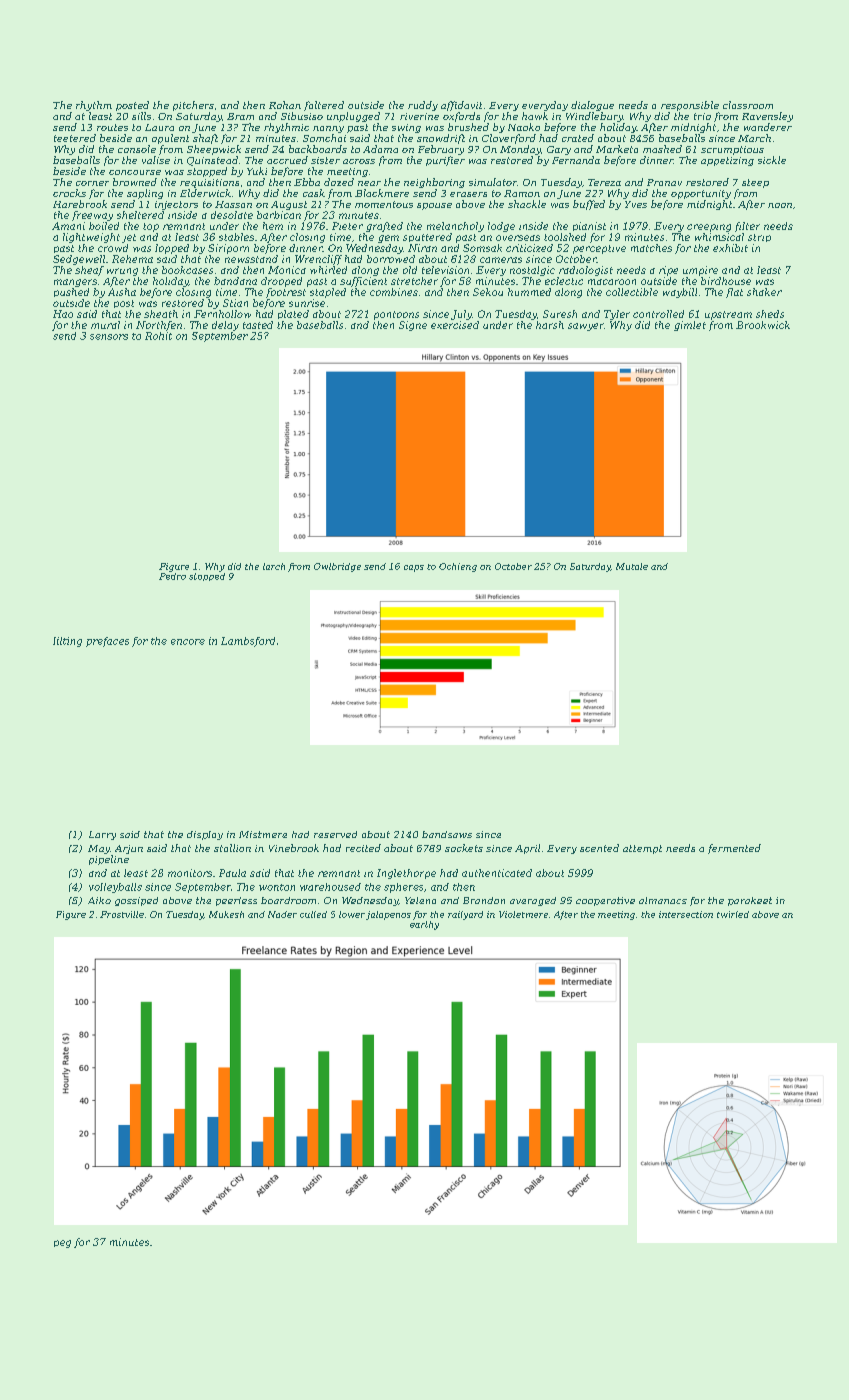 The height and width of the page is (1400, 849). What do you see at coordinates (68, 226) in the page?
I see `Amani` at bounding box center [68, 226].
